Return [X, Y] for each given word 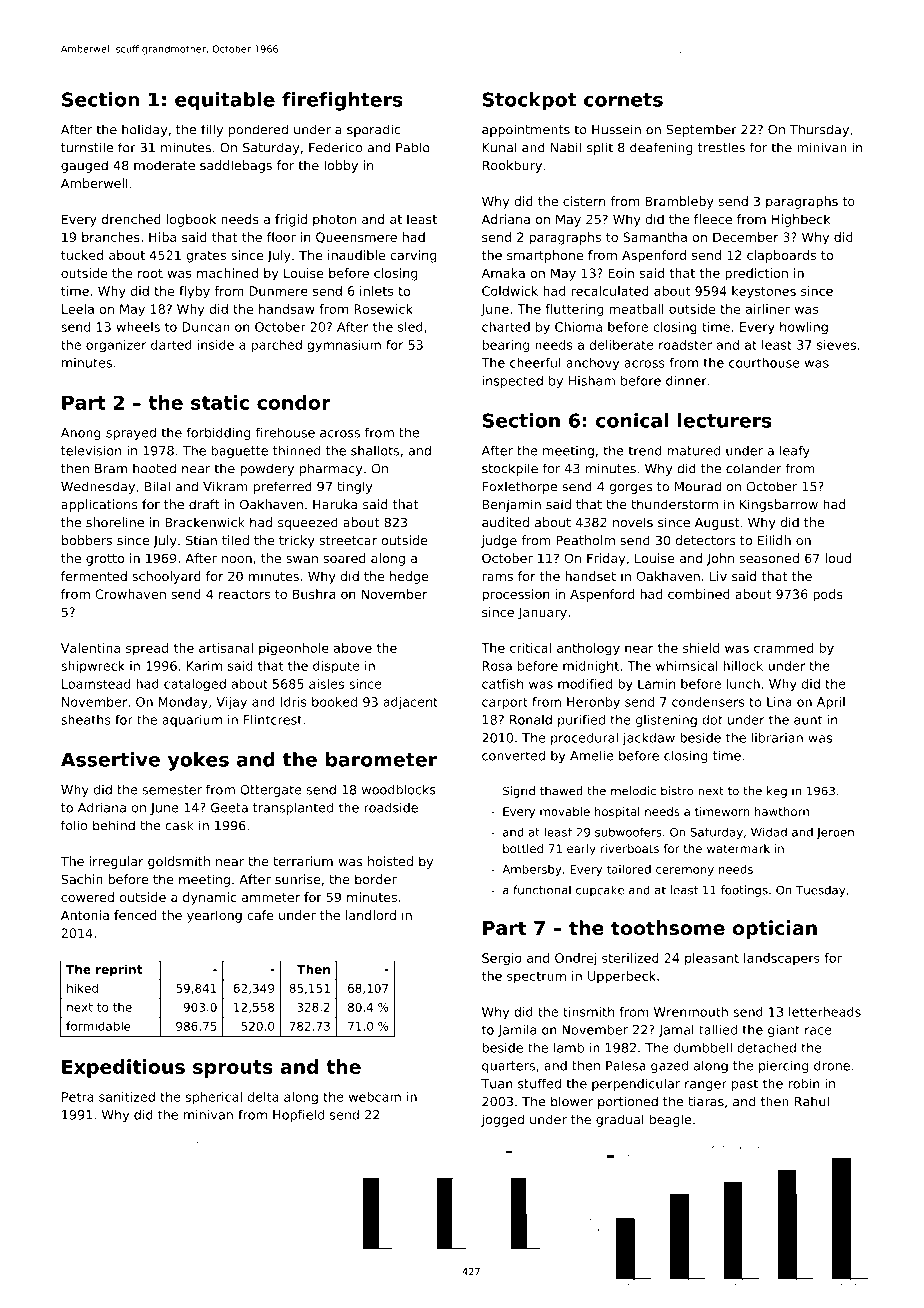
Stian [201, 540]
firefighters [342, 101]
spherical [214, 1098]
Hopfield [298, 1116]
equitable [225, 101]
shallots [375, 450]
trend [645, 450]
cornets [623, 100]
